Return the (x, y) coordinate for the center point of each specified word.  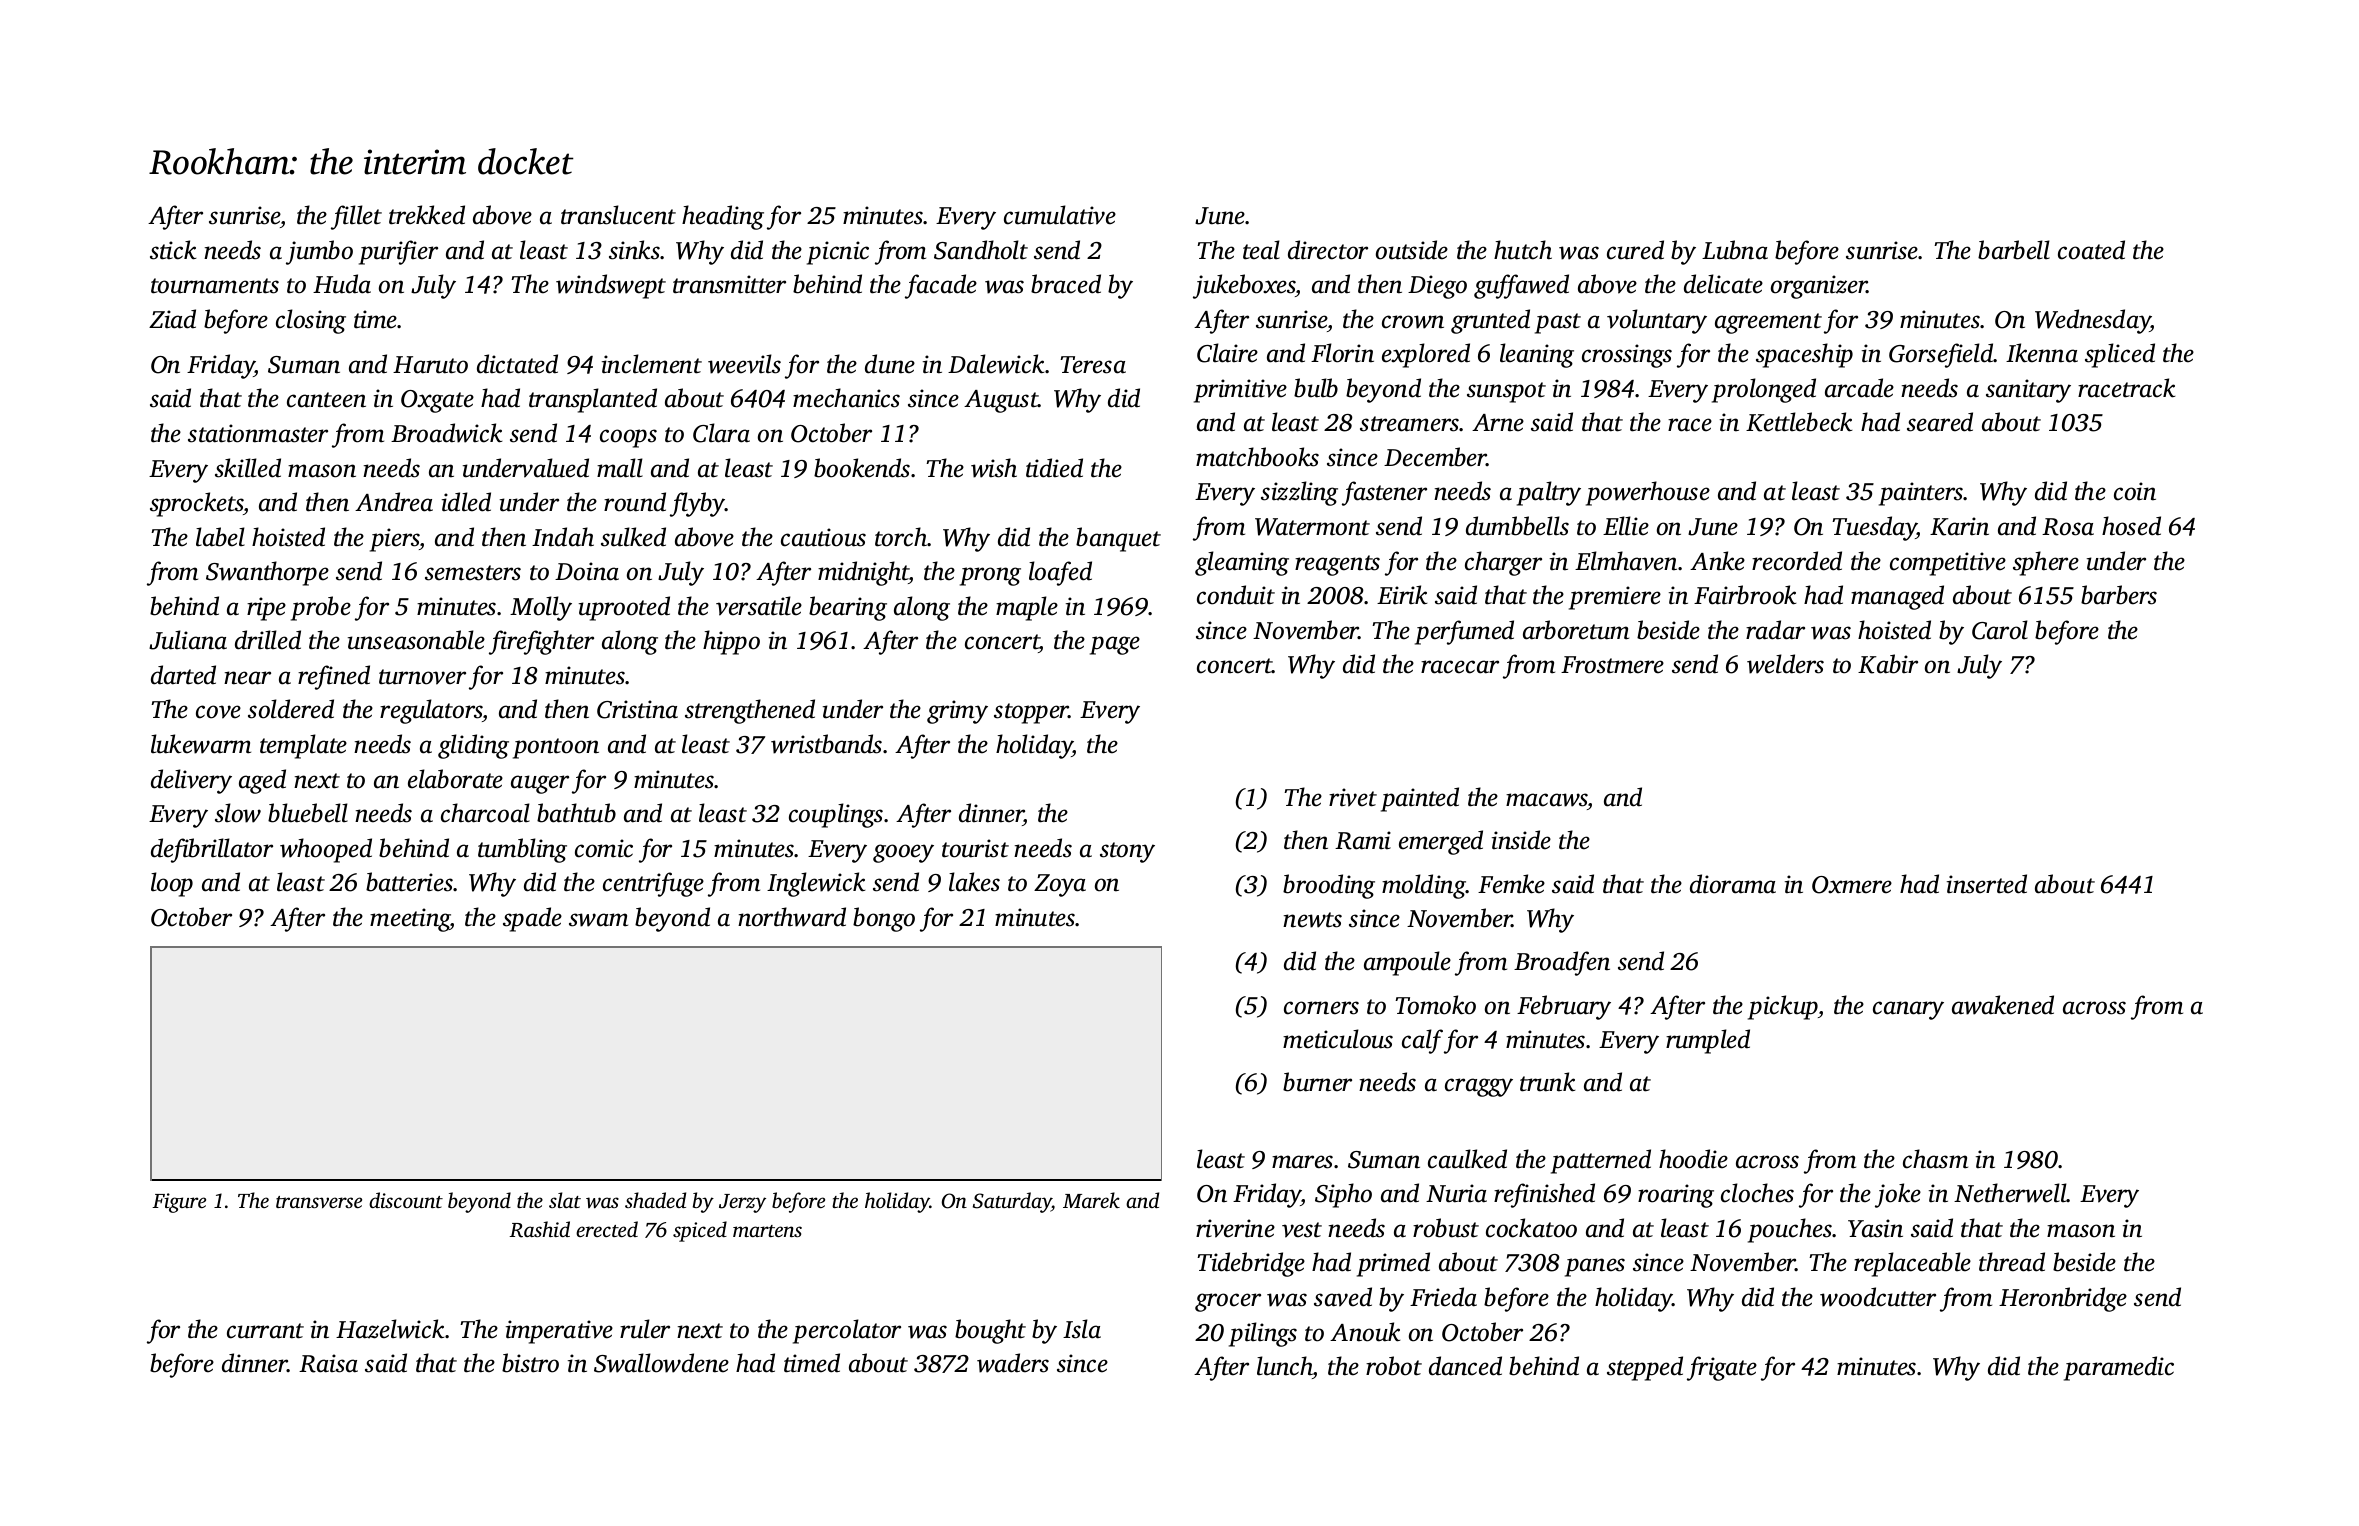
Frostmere (1612, 665)
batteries (409, 882)
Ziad (172, 319)
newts (1312, 920)
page (1115, 645)
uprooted (624, 608)
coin (2135, 491)
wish (994, 468)
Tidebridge (1251, 1264)
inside (1521, 840)
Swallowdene (661, 1363)
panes (1595, 1267)
